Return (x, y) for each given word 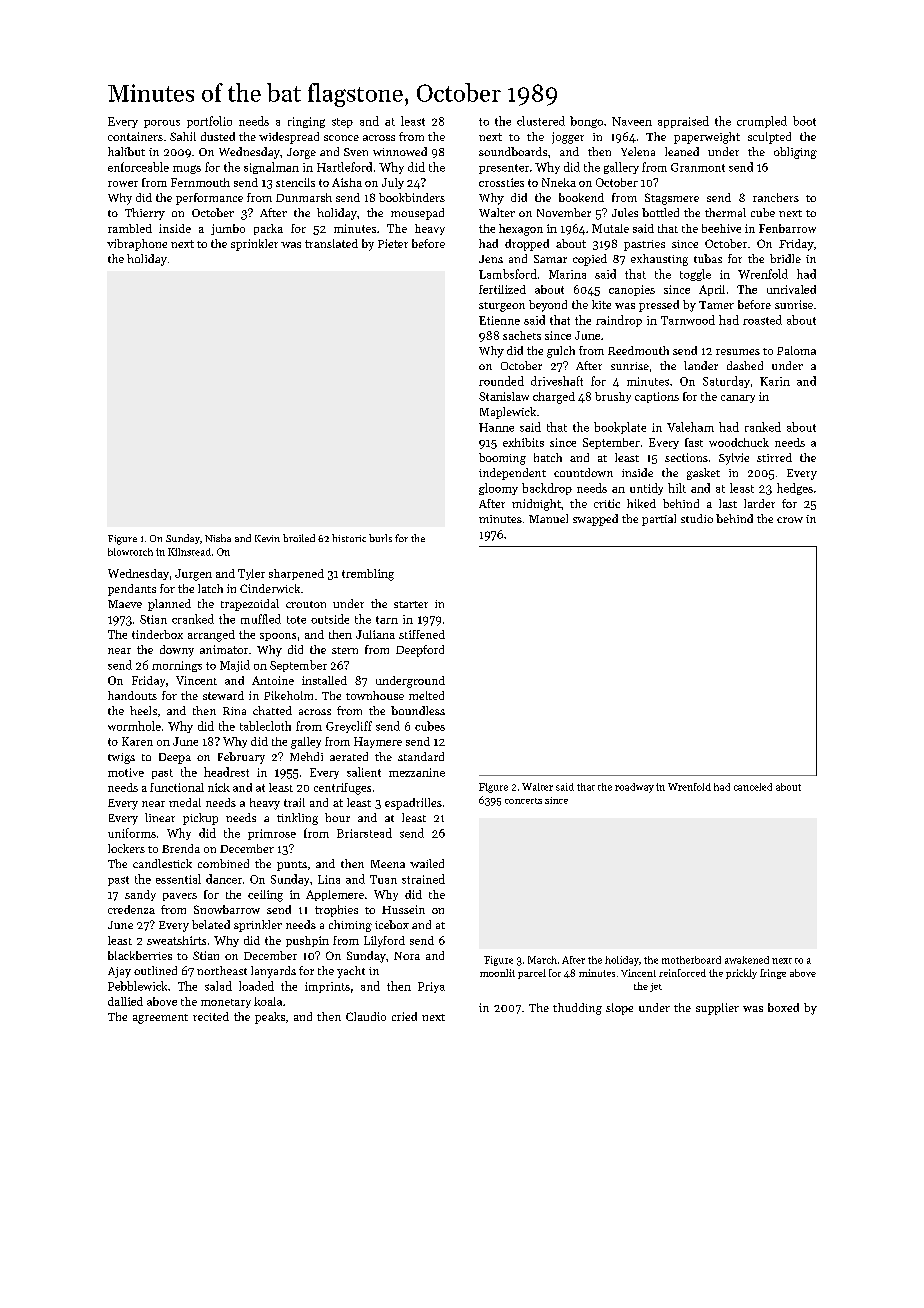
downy (177, 651)
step (342, 123)
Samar (550, 259)
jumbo (228, 229)
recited (211, 1016)
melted (426, 695)
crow (790, 520)
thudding (577, 1009)
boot (804, 121)
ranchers (776, 197)
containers (135, 136)
